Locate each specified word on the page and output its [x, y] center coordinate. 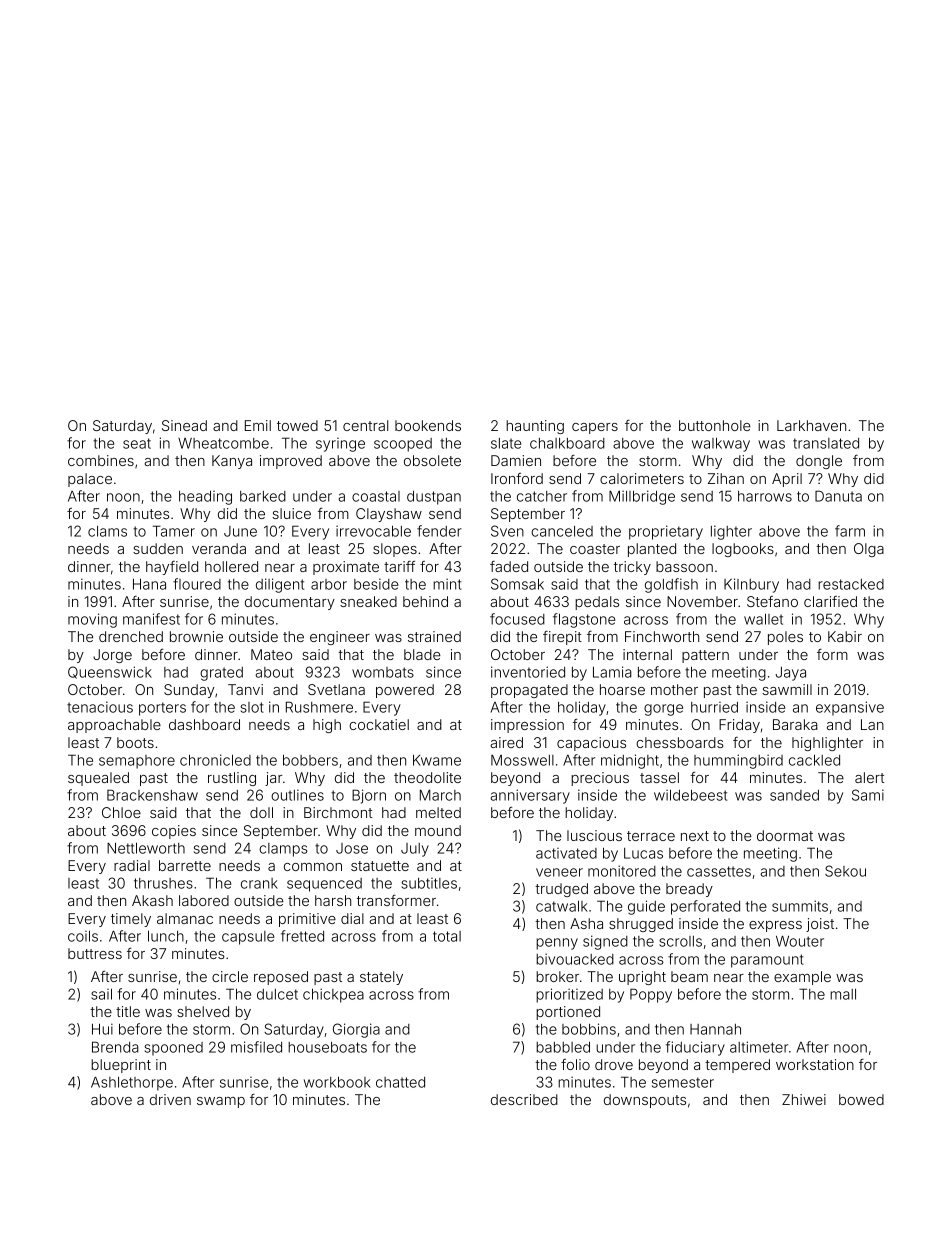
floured [197, 584]
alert [869, 777]
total [447, 936]
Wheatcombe [223, 443]
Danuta [838, 496]
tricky [632, 568]
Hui [102, 1029]
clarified [830, 601]
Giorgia [356, 1030]
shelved [203, 1011]
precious [600, 779]
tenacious [100, 707]
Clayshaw [389, 515]
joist [820, 925]
